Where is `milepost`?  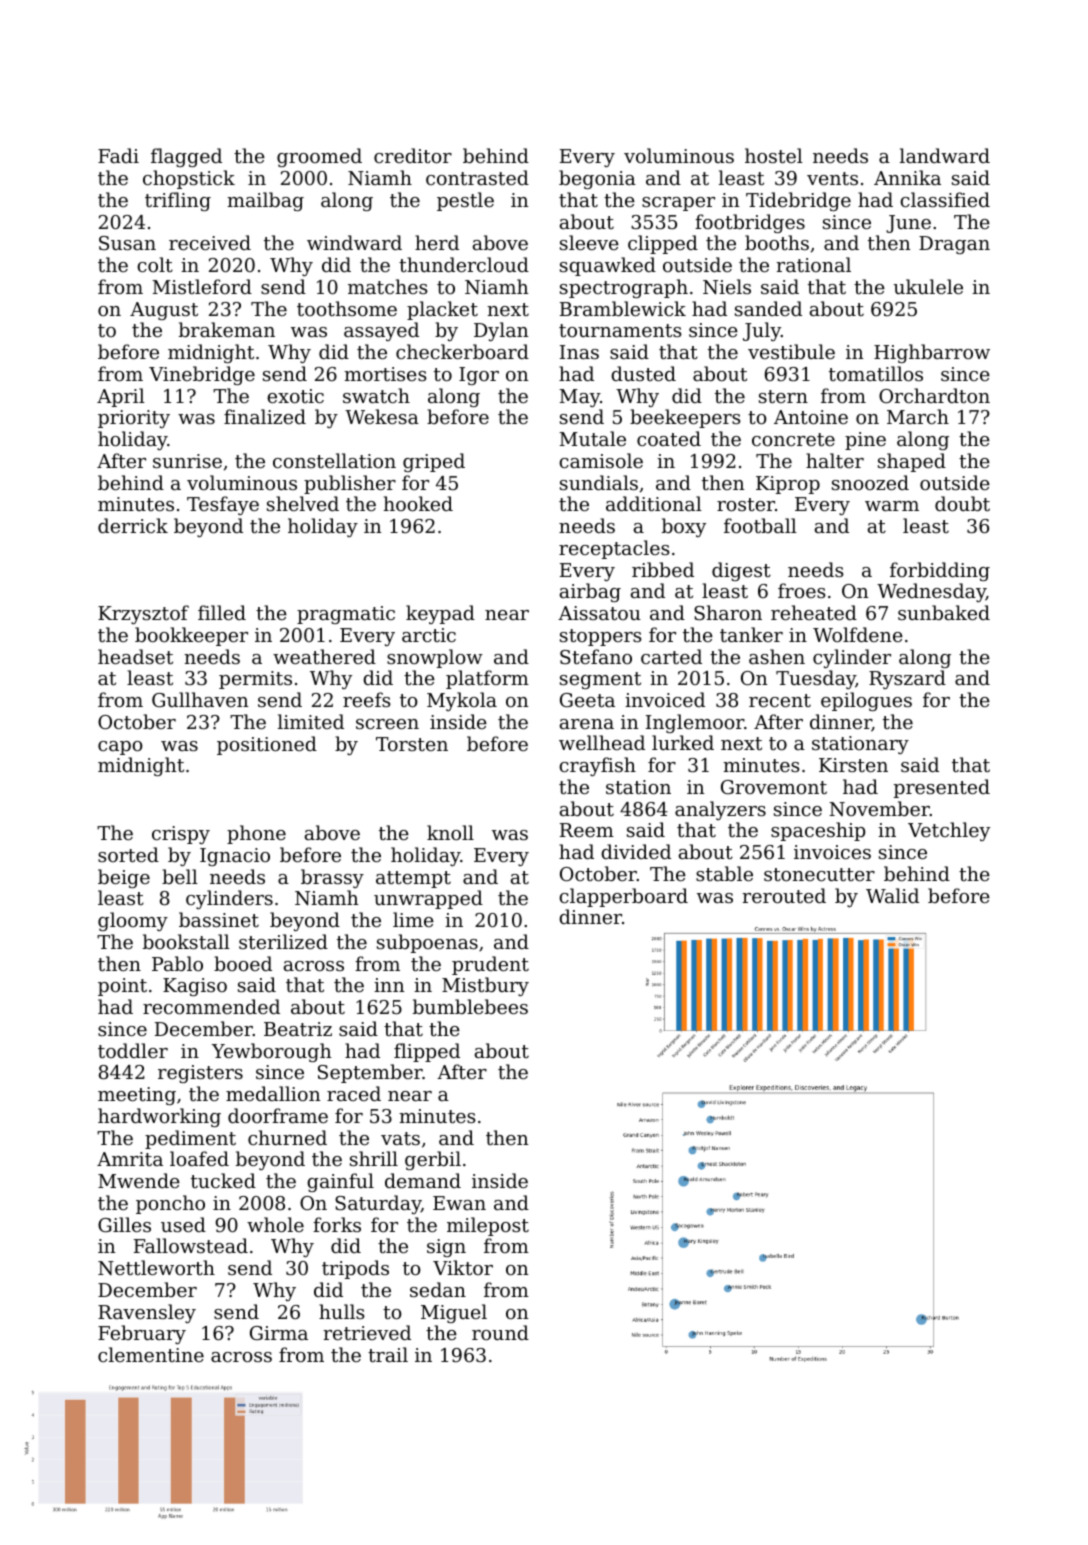
milepost is located at coordinates (488, 1226).
